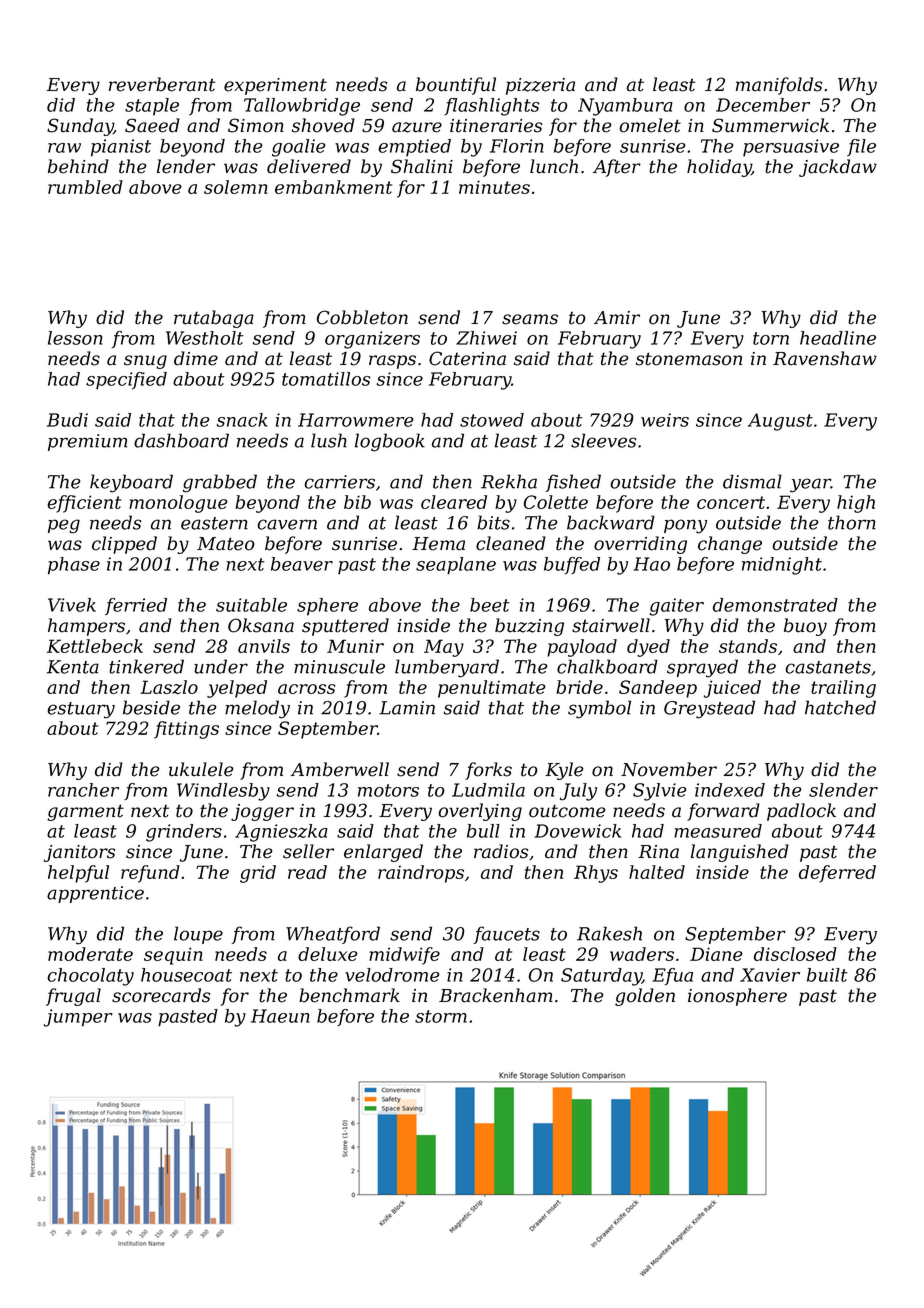 The width and height of the screenshot is (924, 1308). What do you see at coordinates (78, 1018) in the screenshot?
I see `jumper` at bounding box center [78, 1018].
